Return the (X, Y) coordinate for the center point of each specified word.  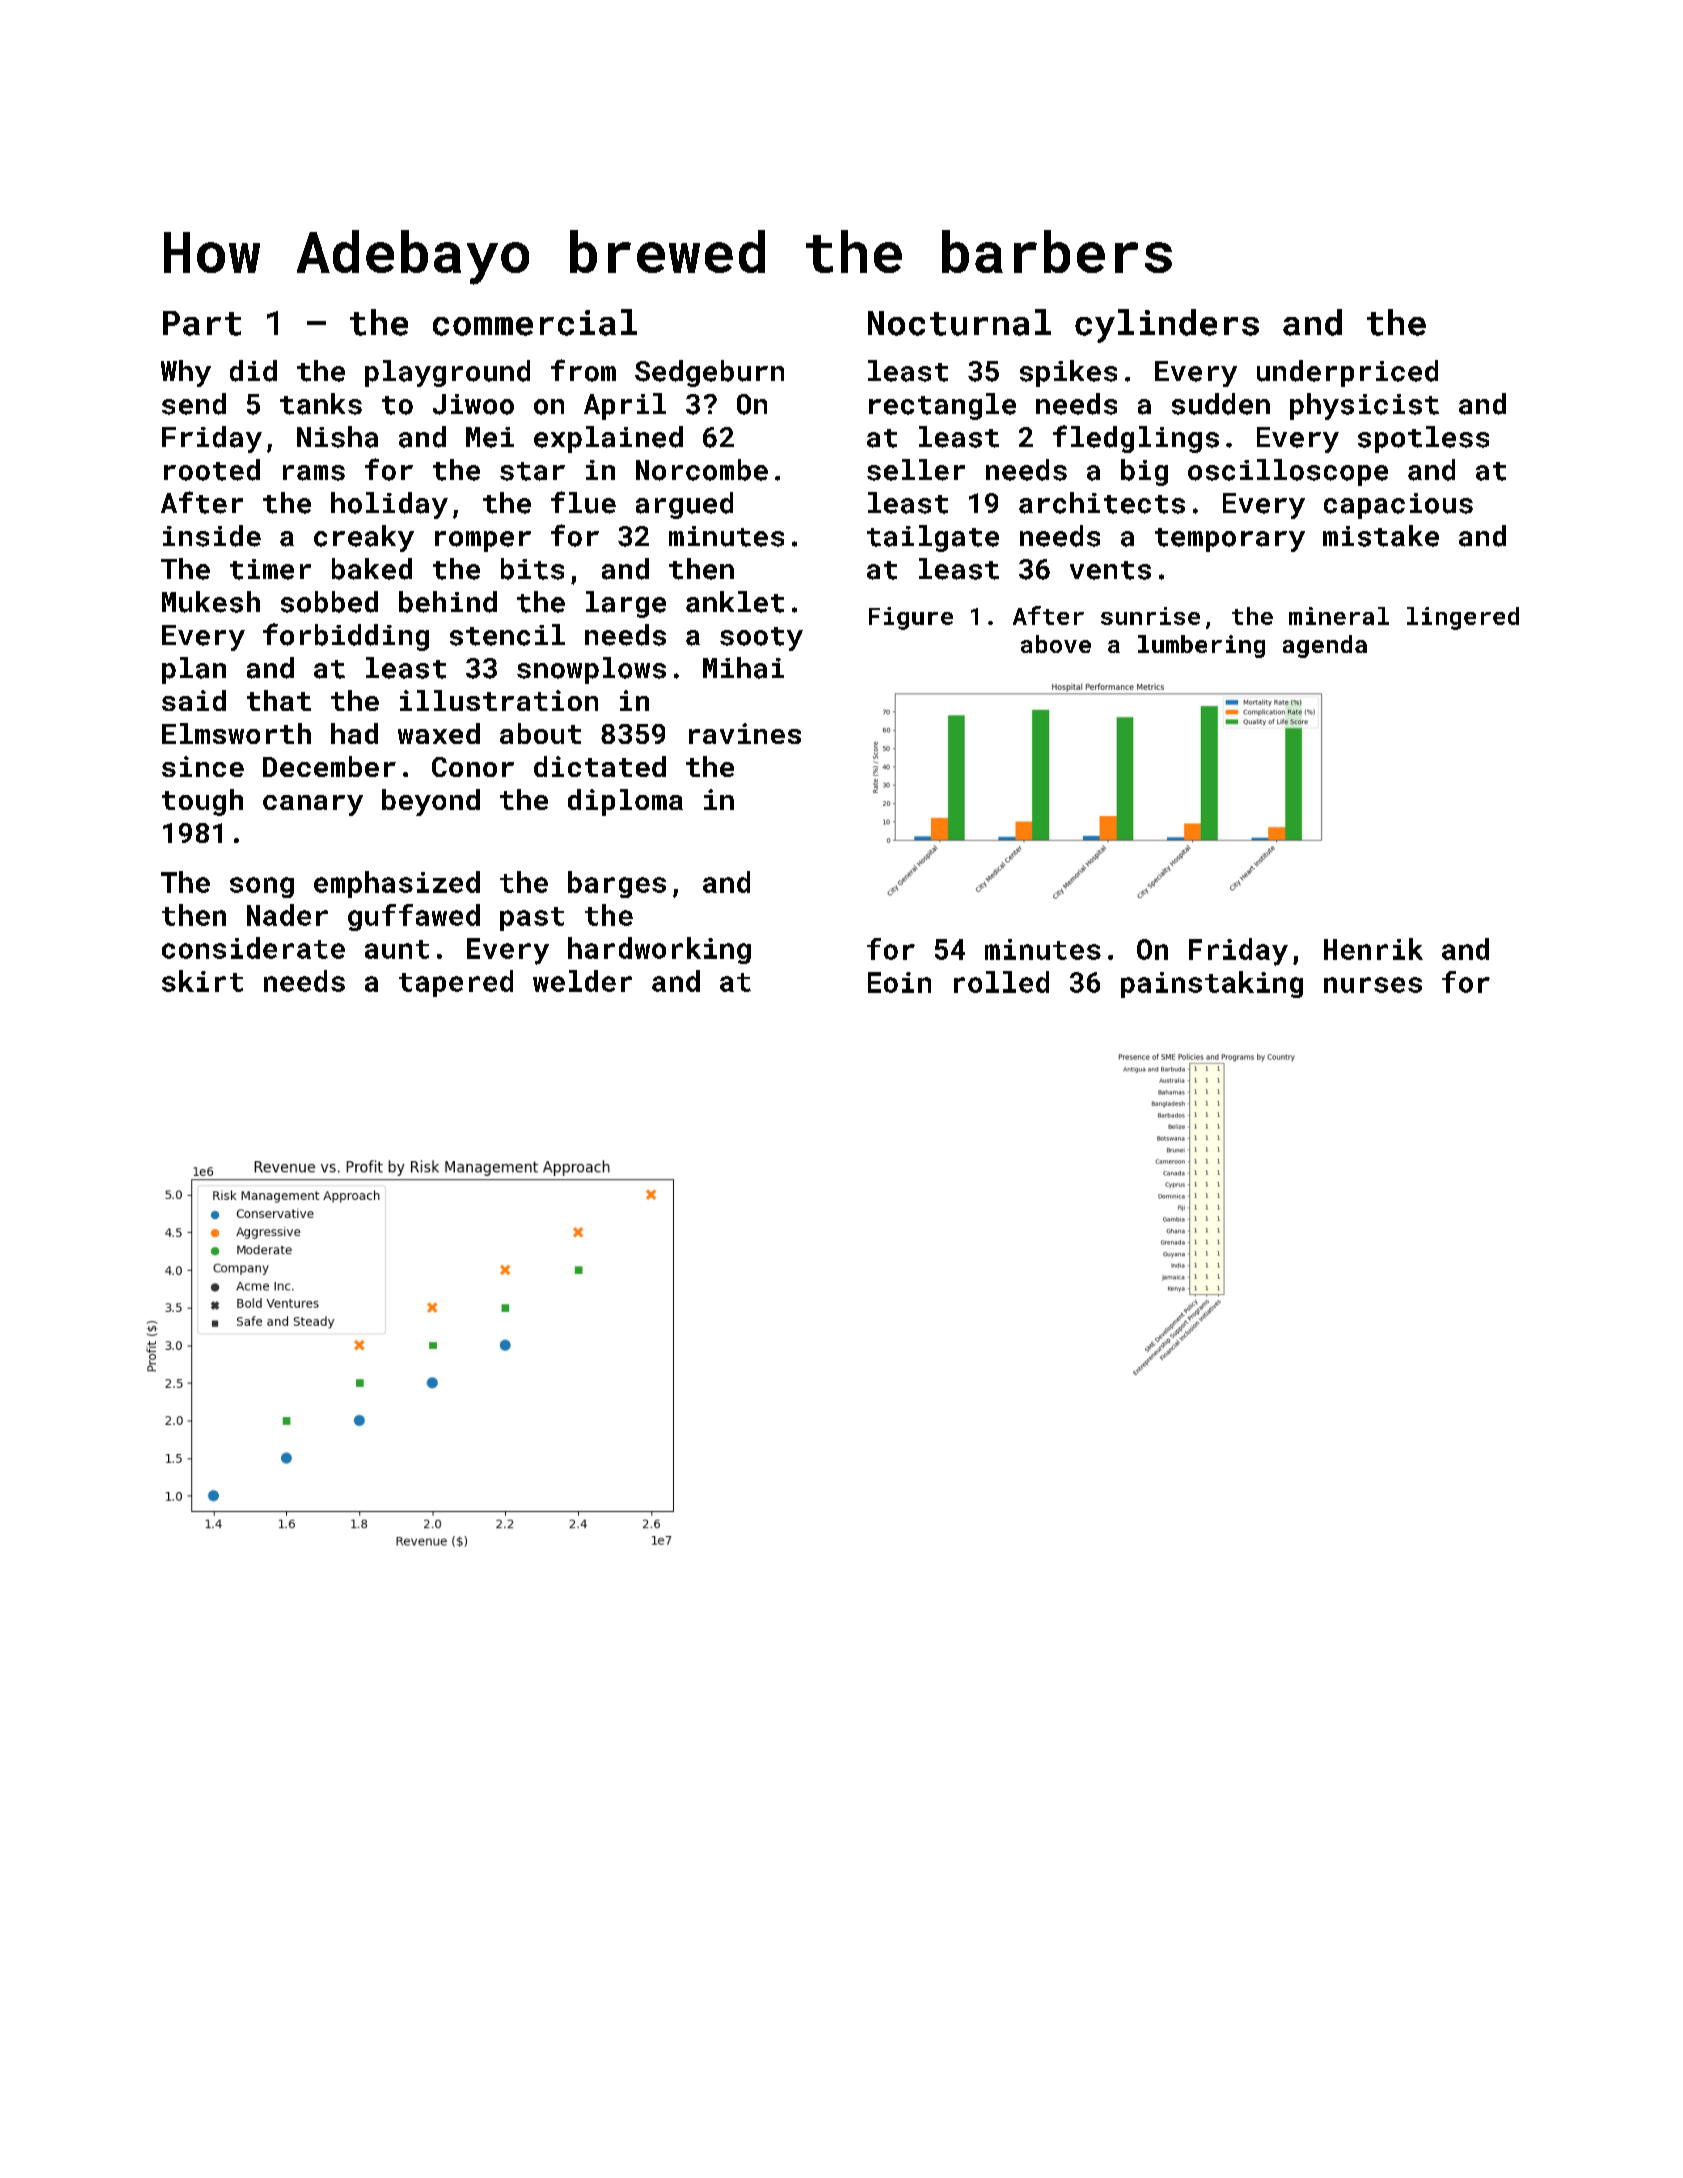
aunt (397, 949)
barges (617, 884)
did (253, 371)
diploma (625, 802)
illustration (499, 700)
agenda (1325, 646)
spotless (1423, 439)
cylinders (1167, 326)
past (532, 919)
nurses (1373, 985)
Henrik (1373, 949)
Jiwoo (473, 404)
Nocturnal (959, 322)
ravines (745, 733)
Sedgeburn (709, 373)
